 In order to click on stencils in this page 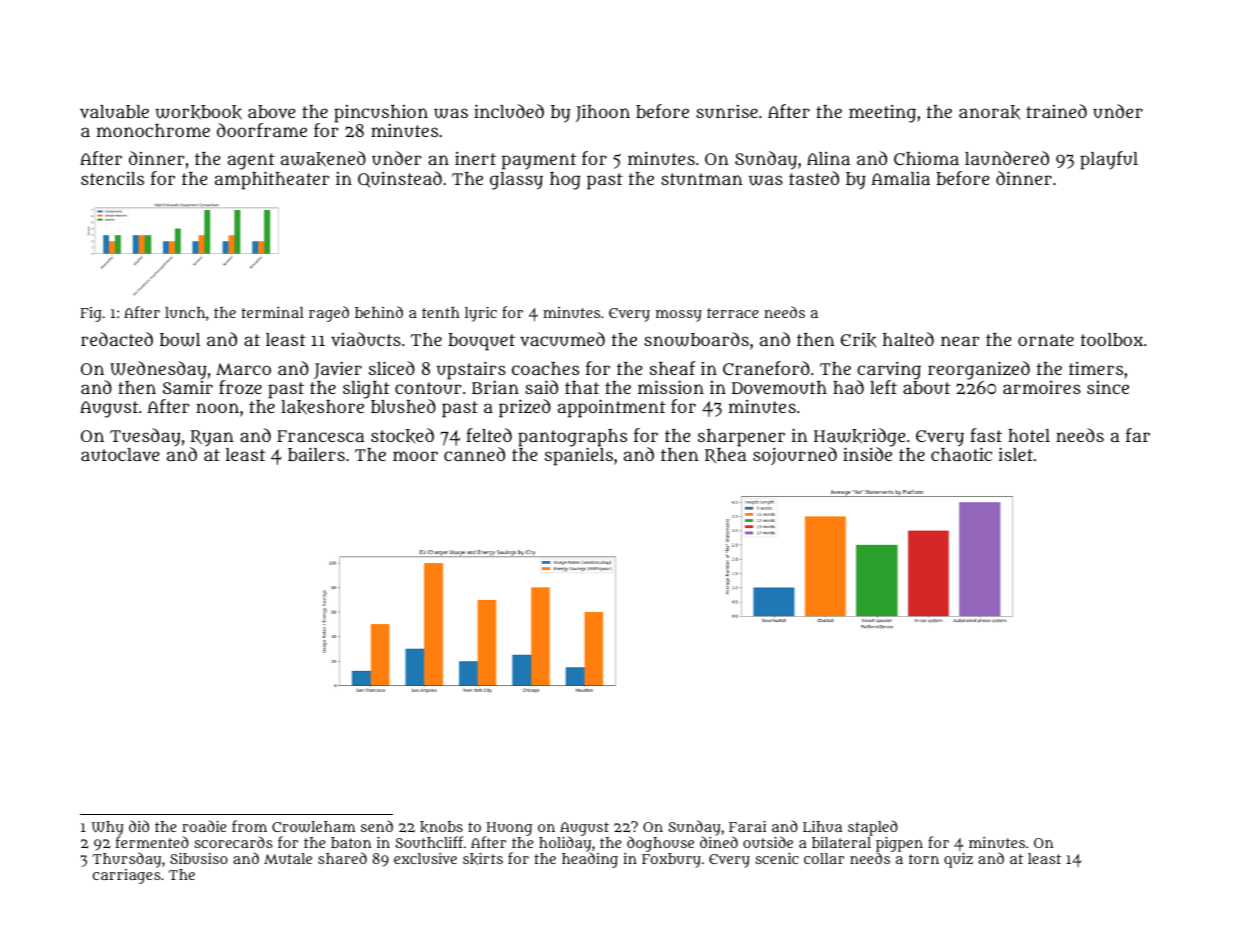, I will do `click(112, 178)`.
